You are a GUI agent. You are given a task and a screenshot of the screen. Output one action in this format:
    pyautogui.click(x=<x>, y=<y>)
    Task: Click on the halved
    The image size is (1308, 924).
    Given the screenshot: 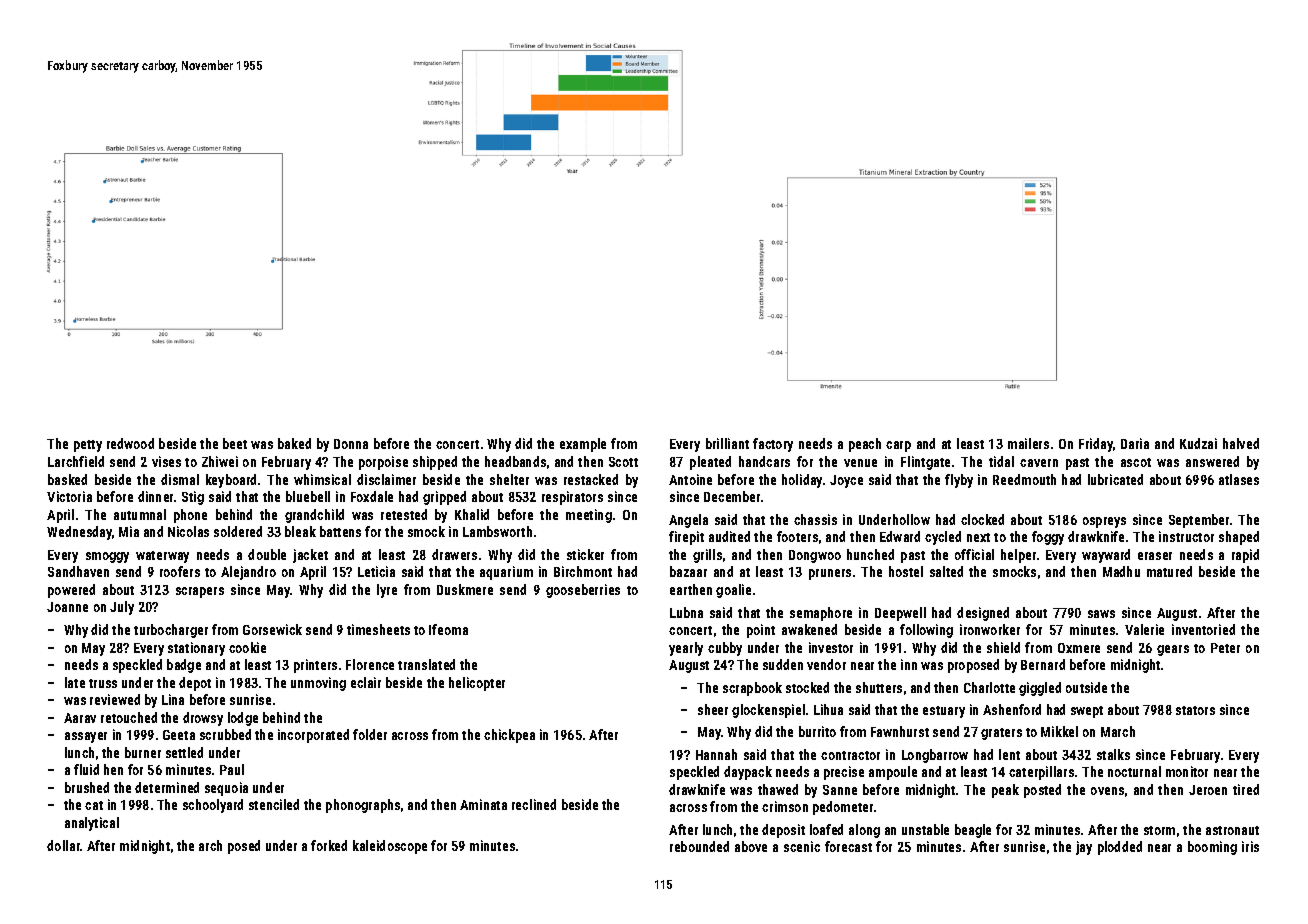 What is the action you would take?
    pyautogui.click(x=1241, y=443)
